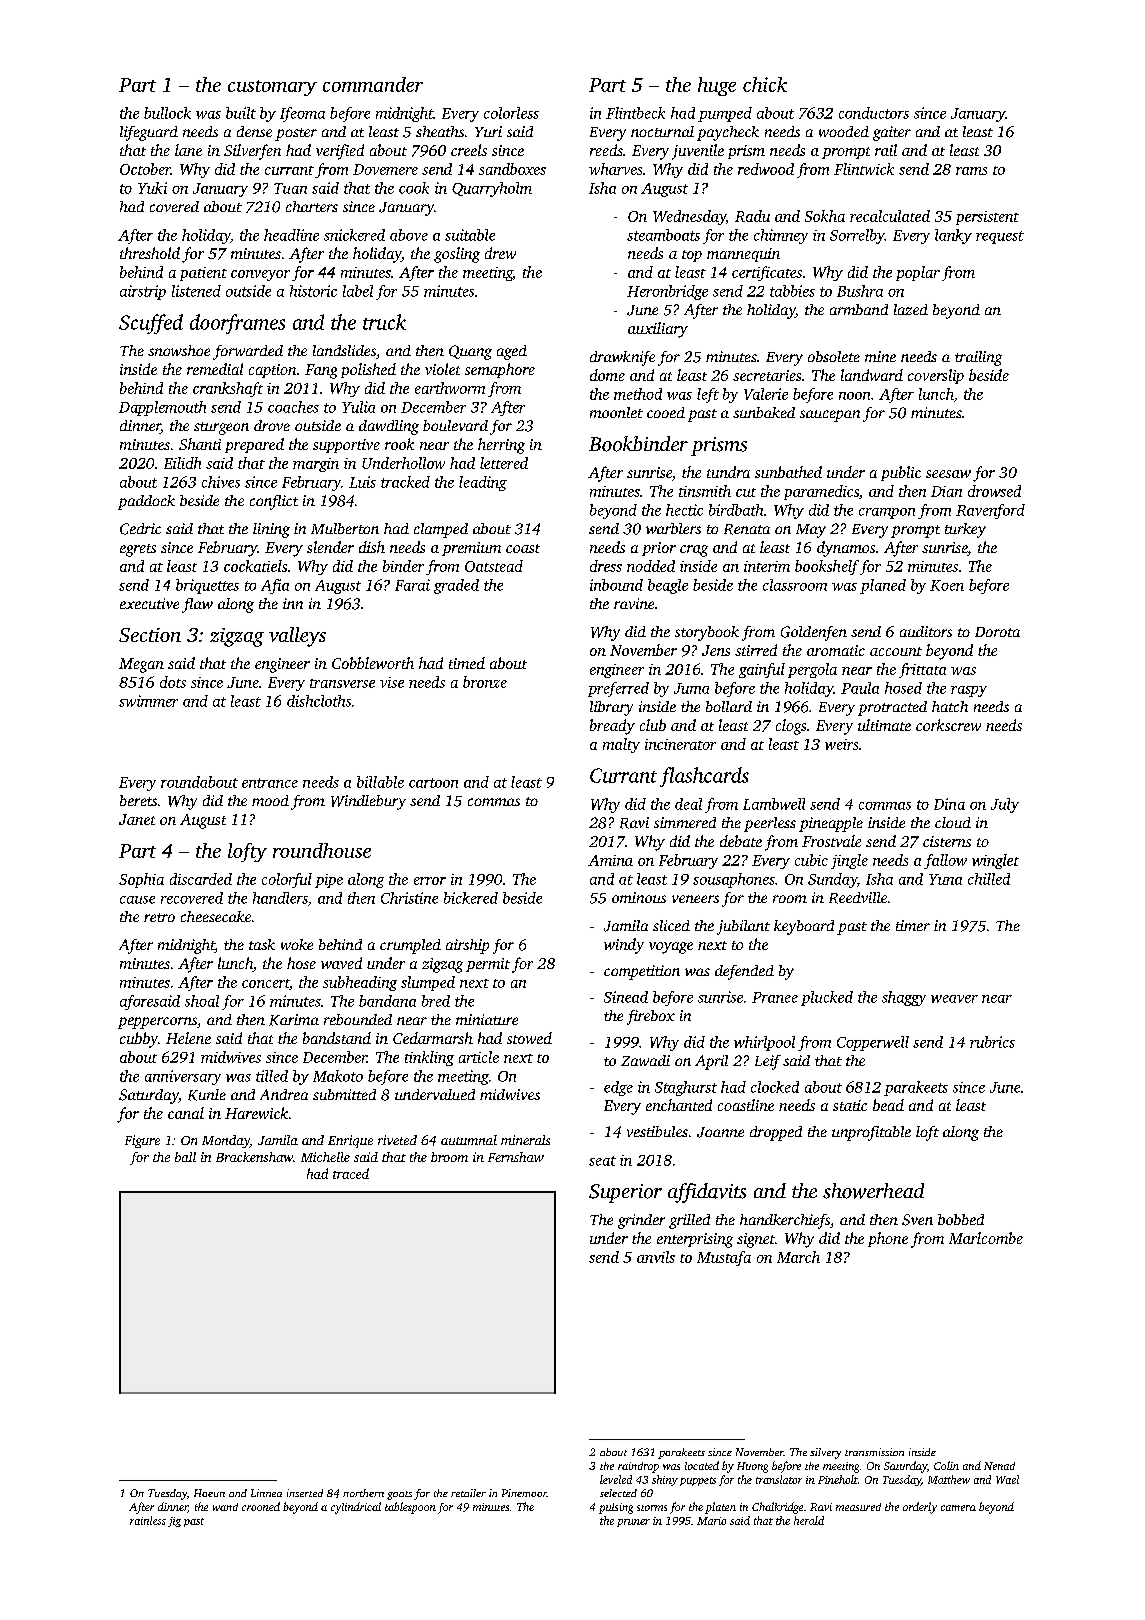  What do you see at coordinates (969, 691) in the document?
I see `raspy` at bounding box center [969, 691].
